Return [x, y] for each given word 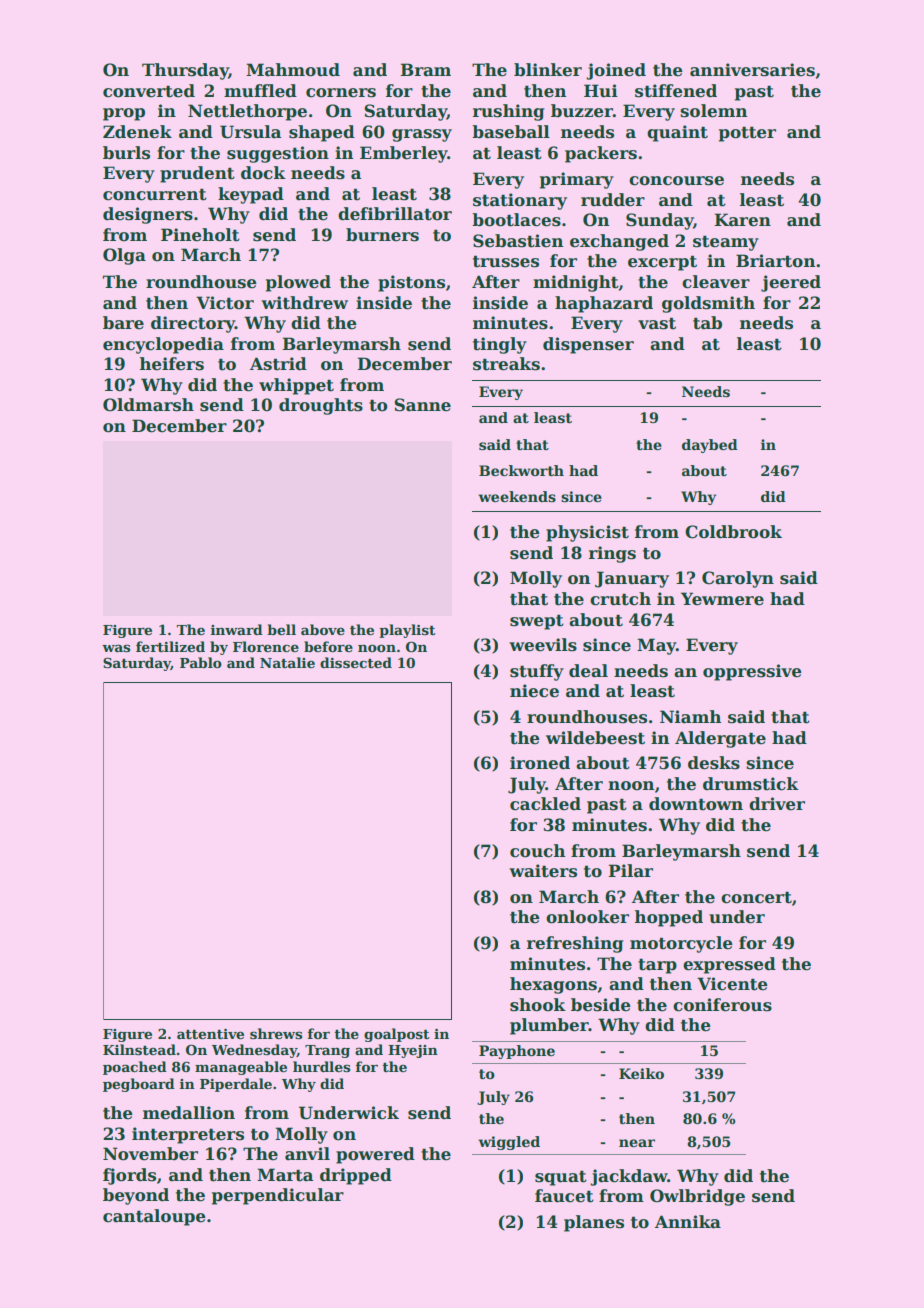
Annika [688, 1222]
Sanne [422, 405]
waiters [543, 871]
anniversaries [752, 70]
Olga [124, 256]
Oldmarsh [148, 405]
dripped [356, 1176]
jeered [791, 283]
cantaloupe [154, 1217]
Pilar [630, 871]
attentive [210, 1034]
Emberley [404, 154]
